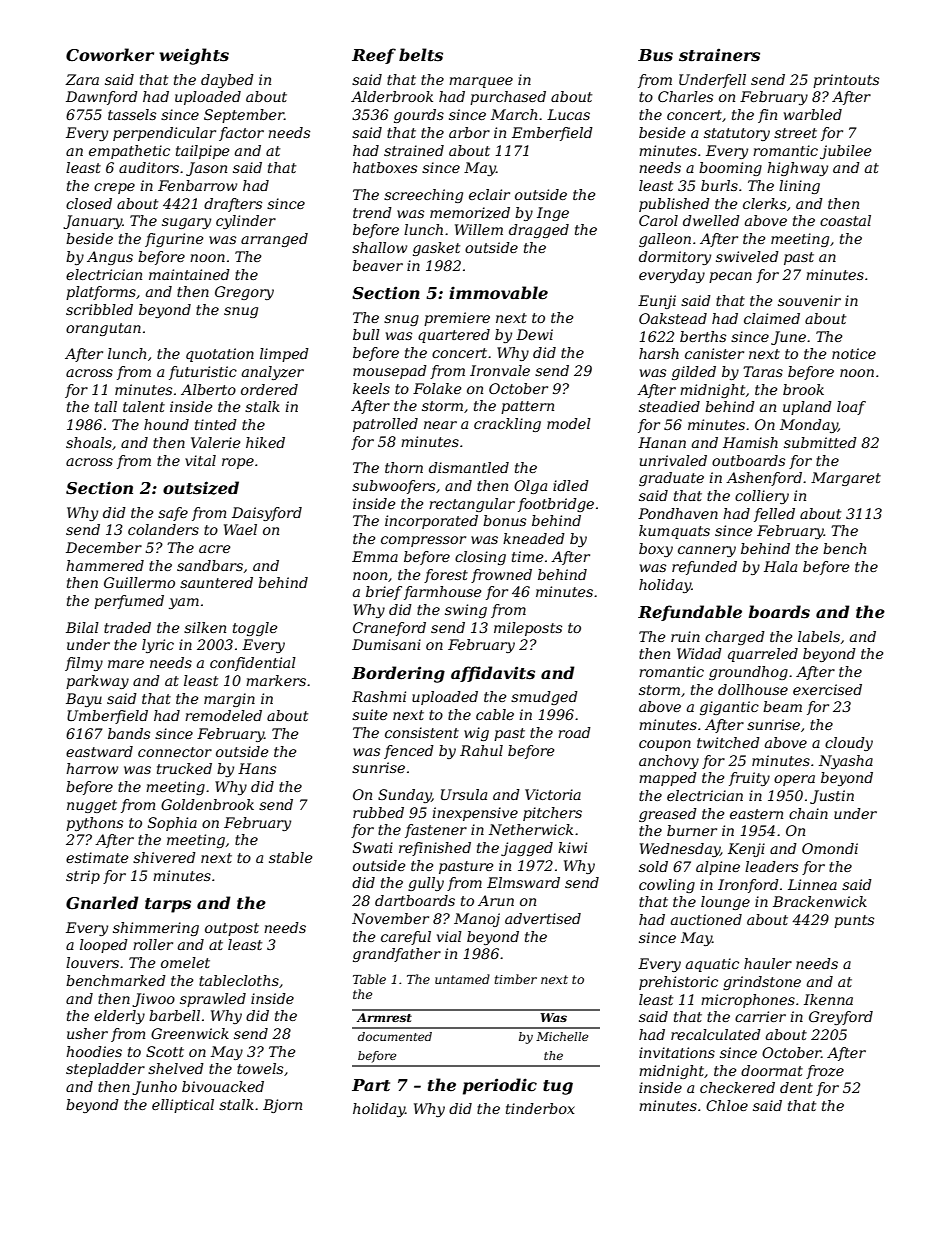  I want to click on Coworker, so click(110, 54).
